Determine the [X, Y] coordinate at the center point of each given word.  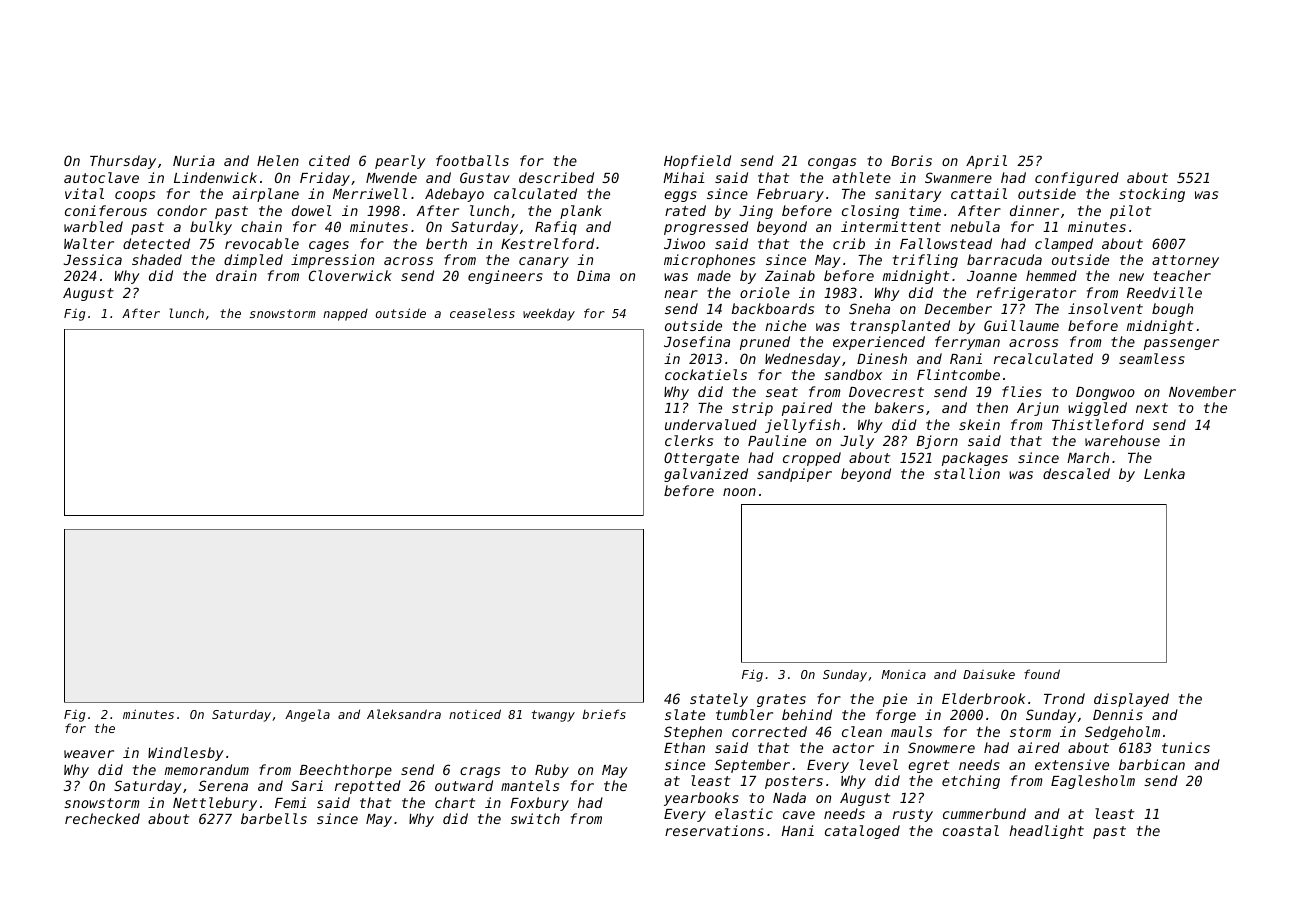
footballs [472, 160]
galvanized [706, 475]
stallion [967, 473]
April [986, 162]
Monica [903, 674]
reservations [714, 830]
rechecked [102, 818]
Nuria [194, 160]
